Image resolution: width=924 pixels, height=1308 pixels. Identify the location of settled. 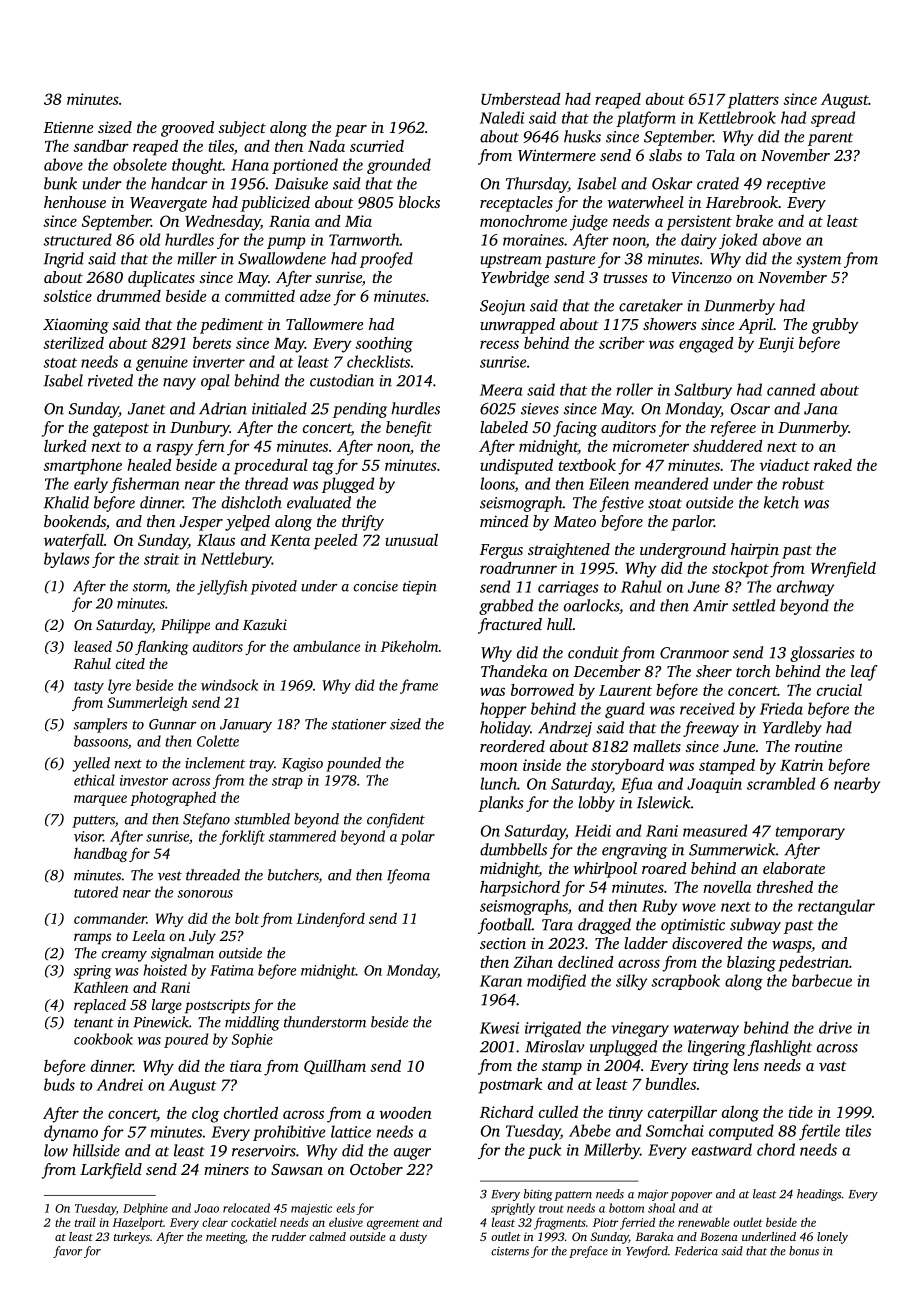
(753, 605).
